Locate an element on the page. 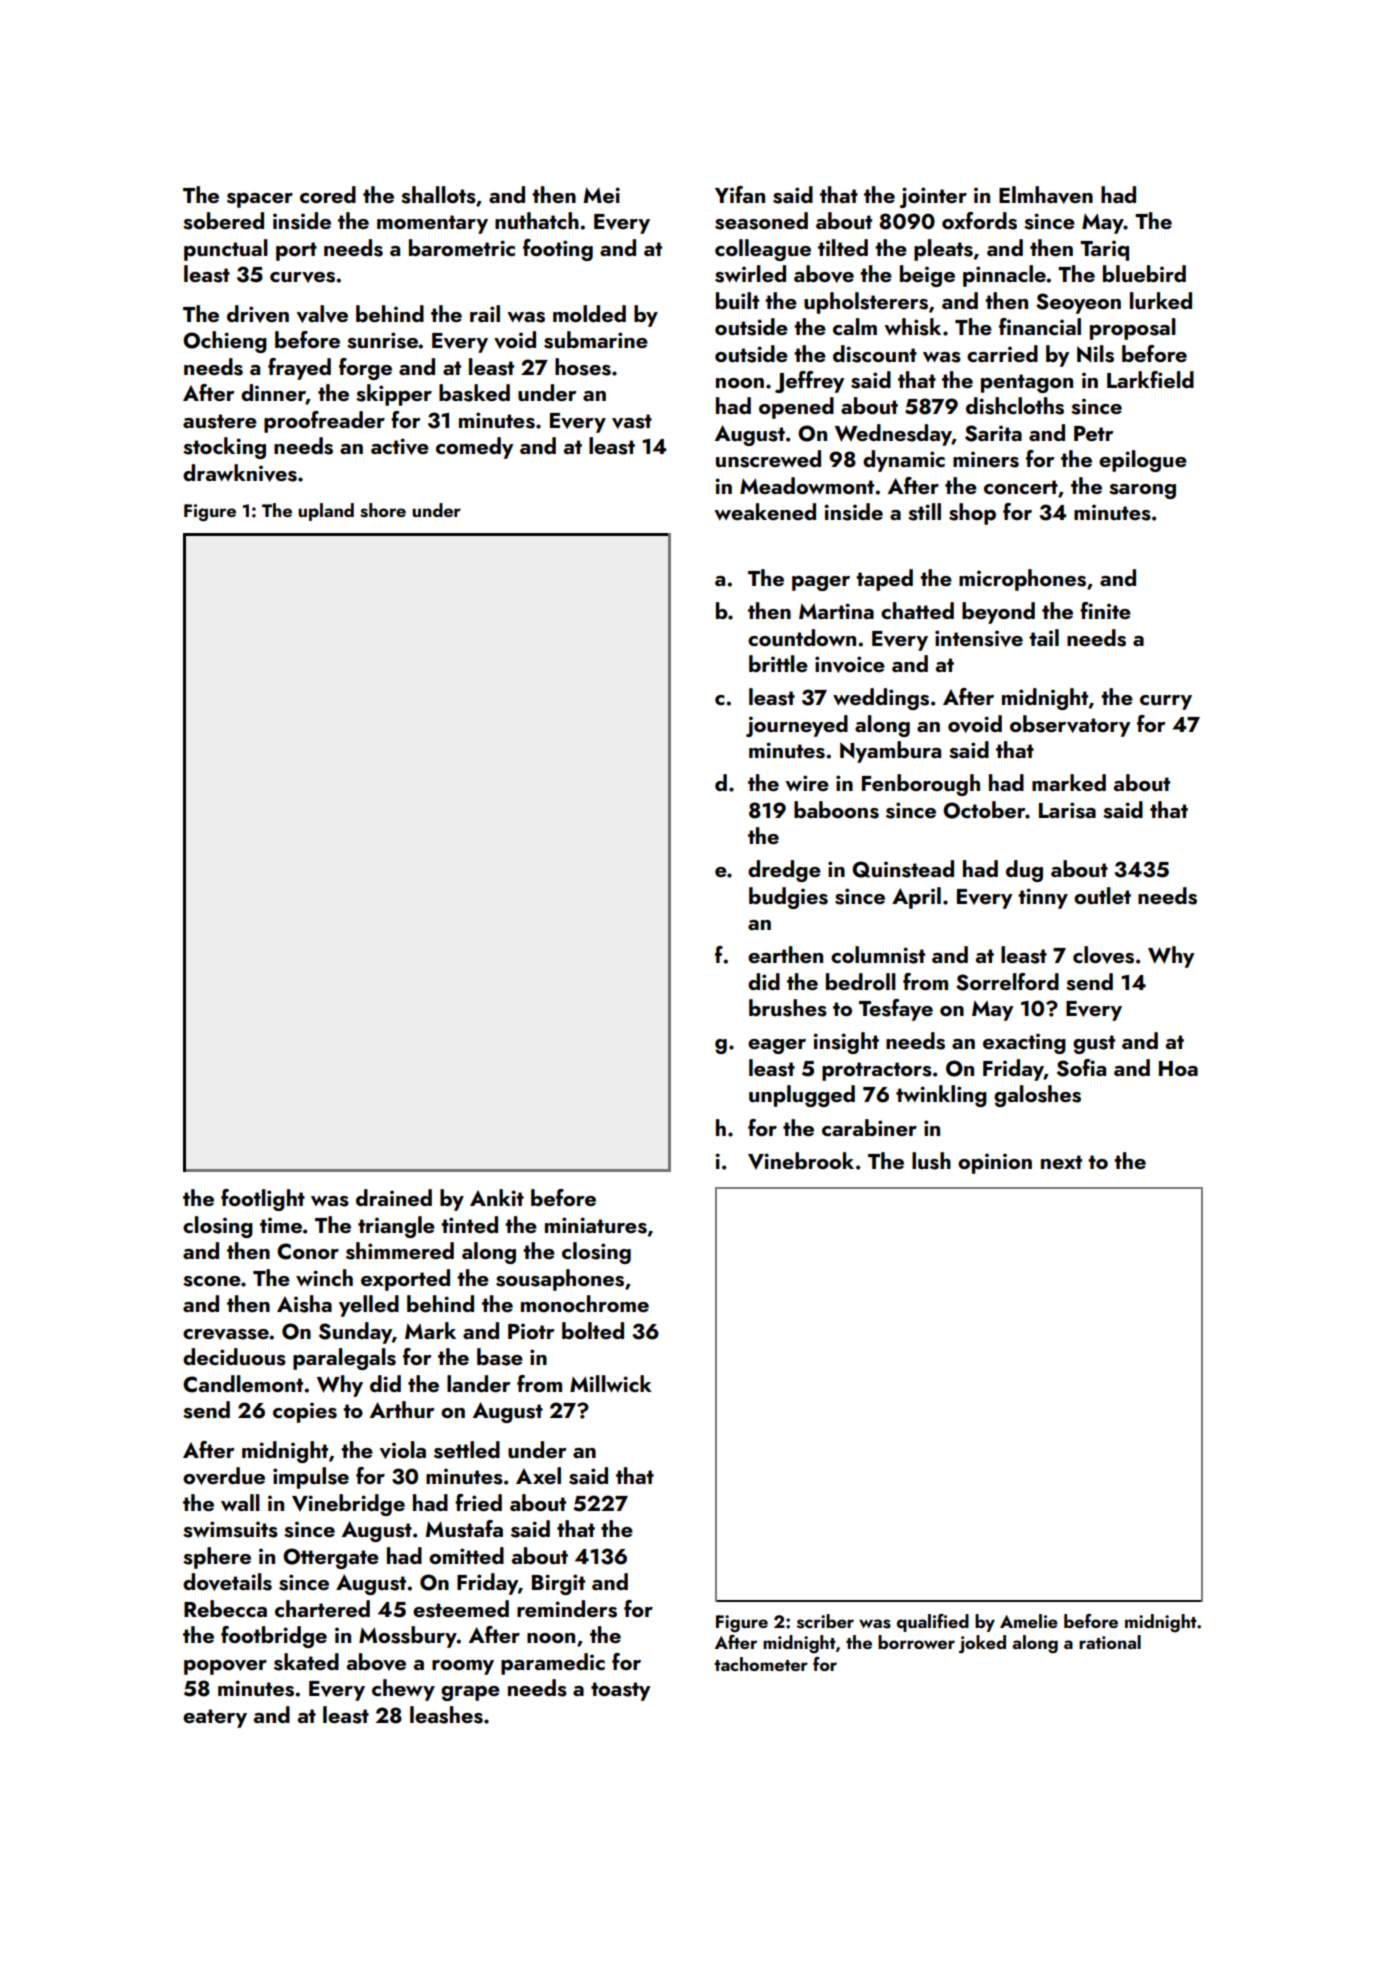 The height and width of the page is (1969, 1386). Elmhaven is located at coordinates (1046, 195).
